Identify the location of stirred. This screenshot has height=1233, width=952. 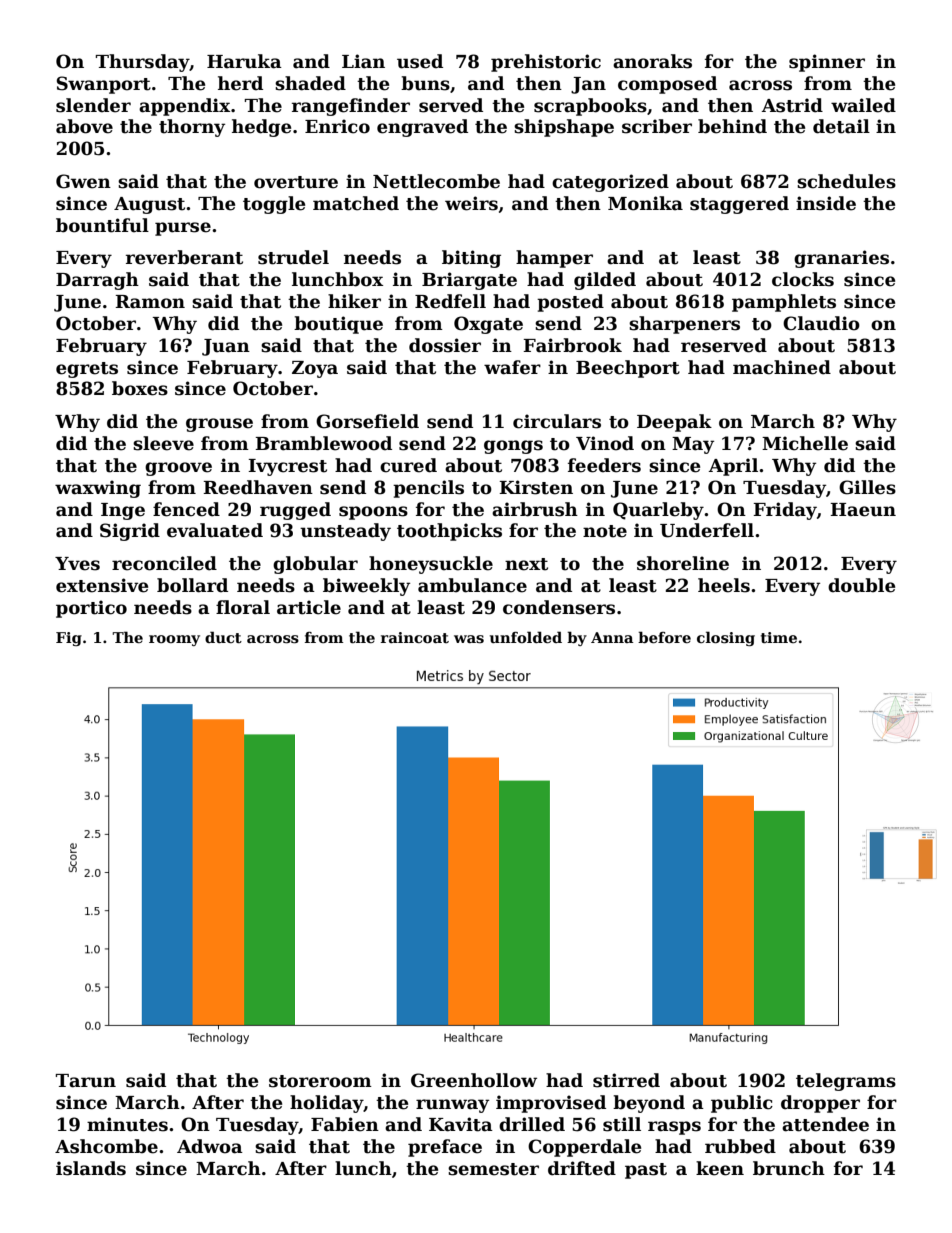
(626, 1080).
